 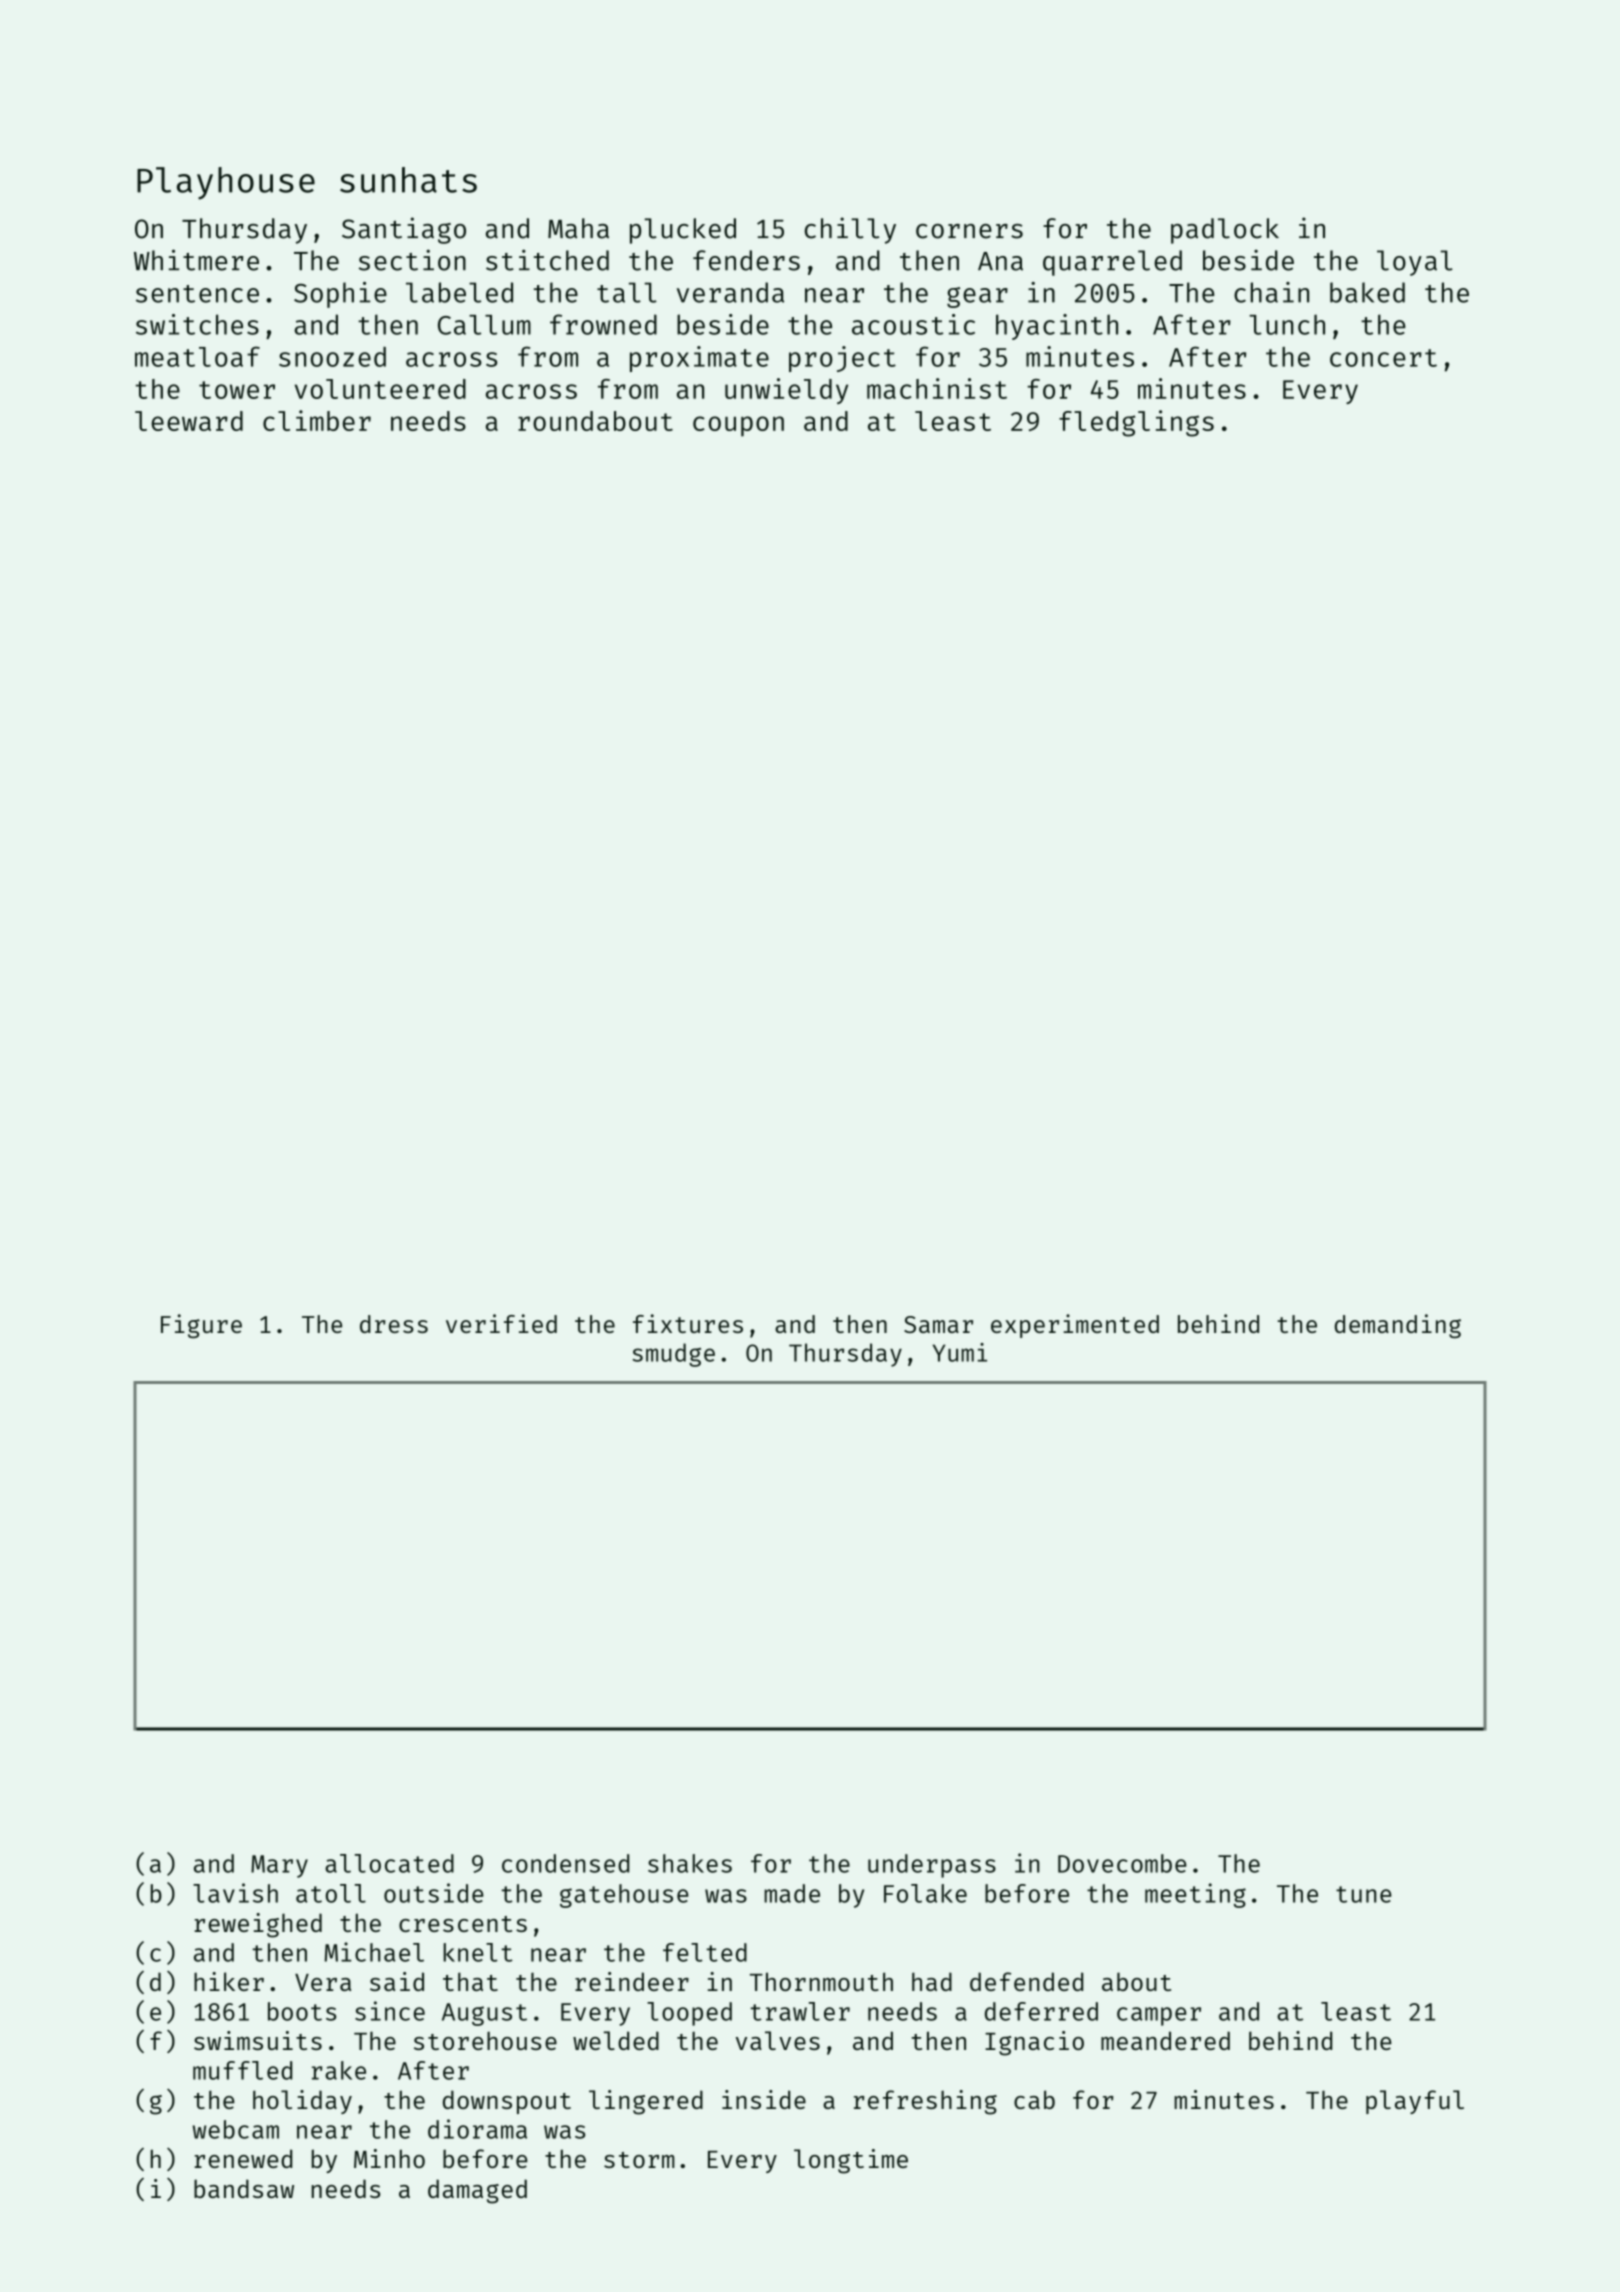 I want to click on Playhouse, so click(x=226, y=183).
